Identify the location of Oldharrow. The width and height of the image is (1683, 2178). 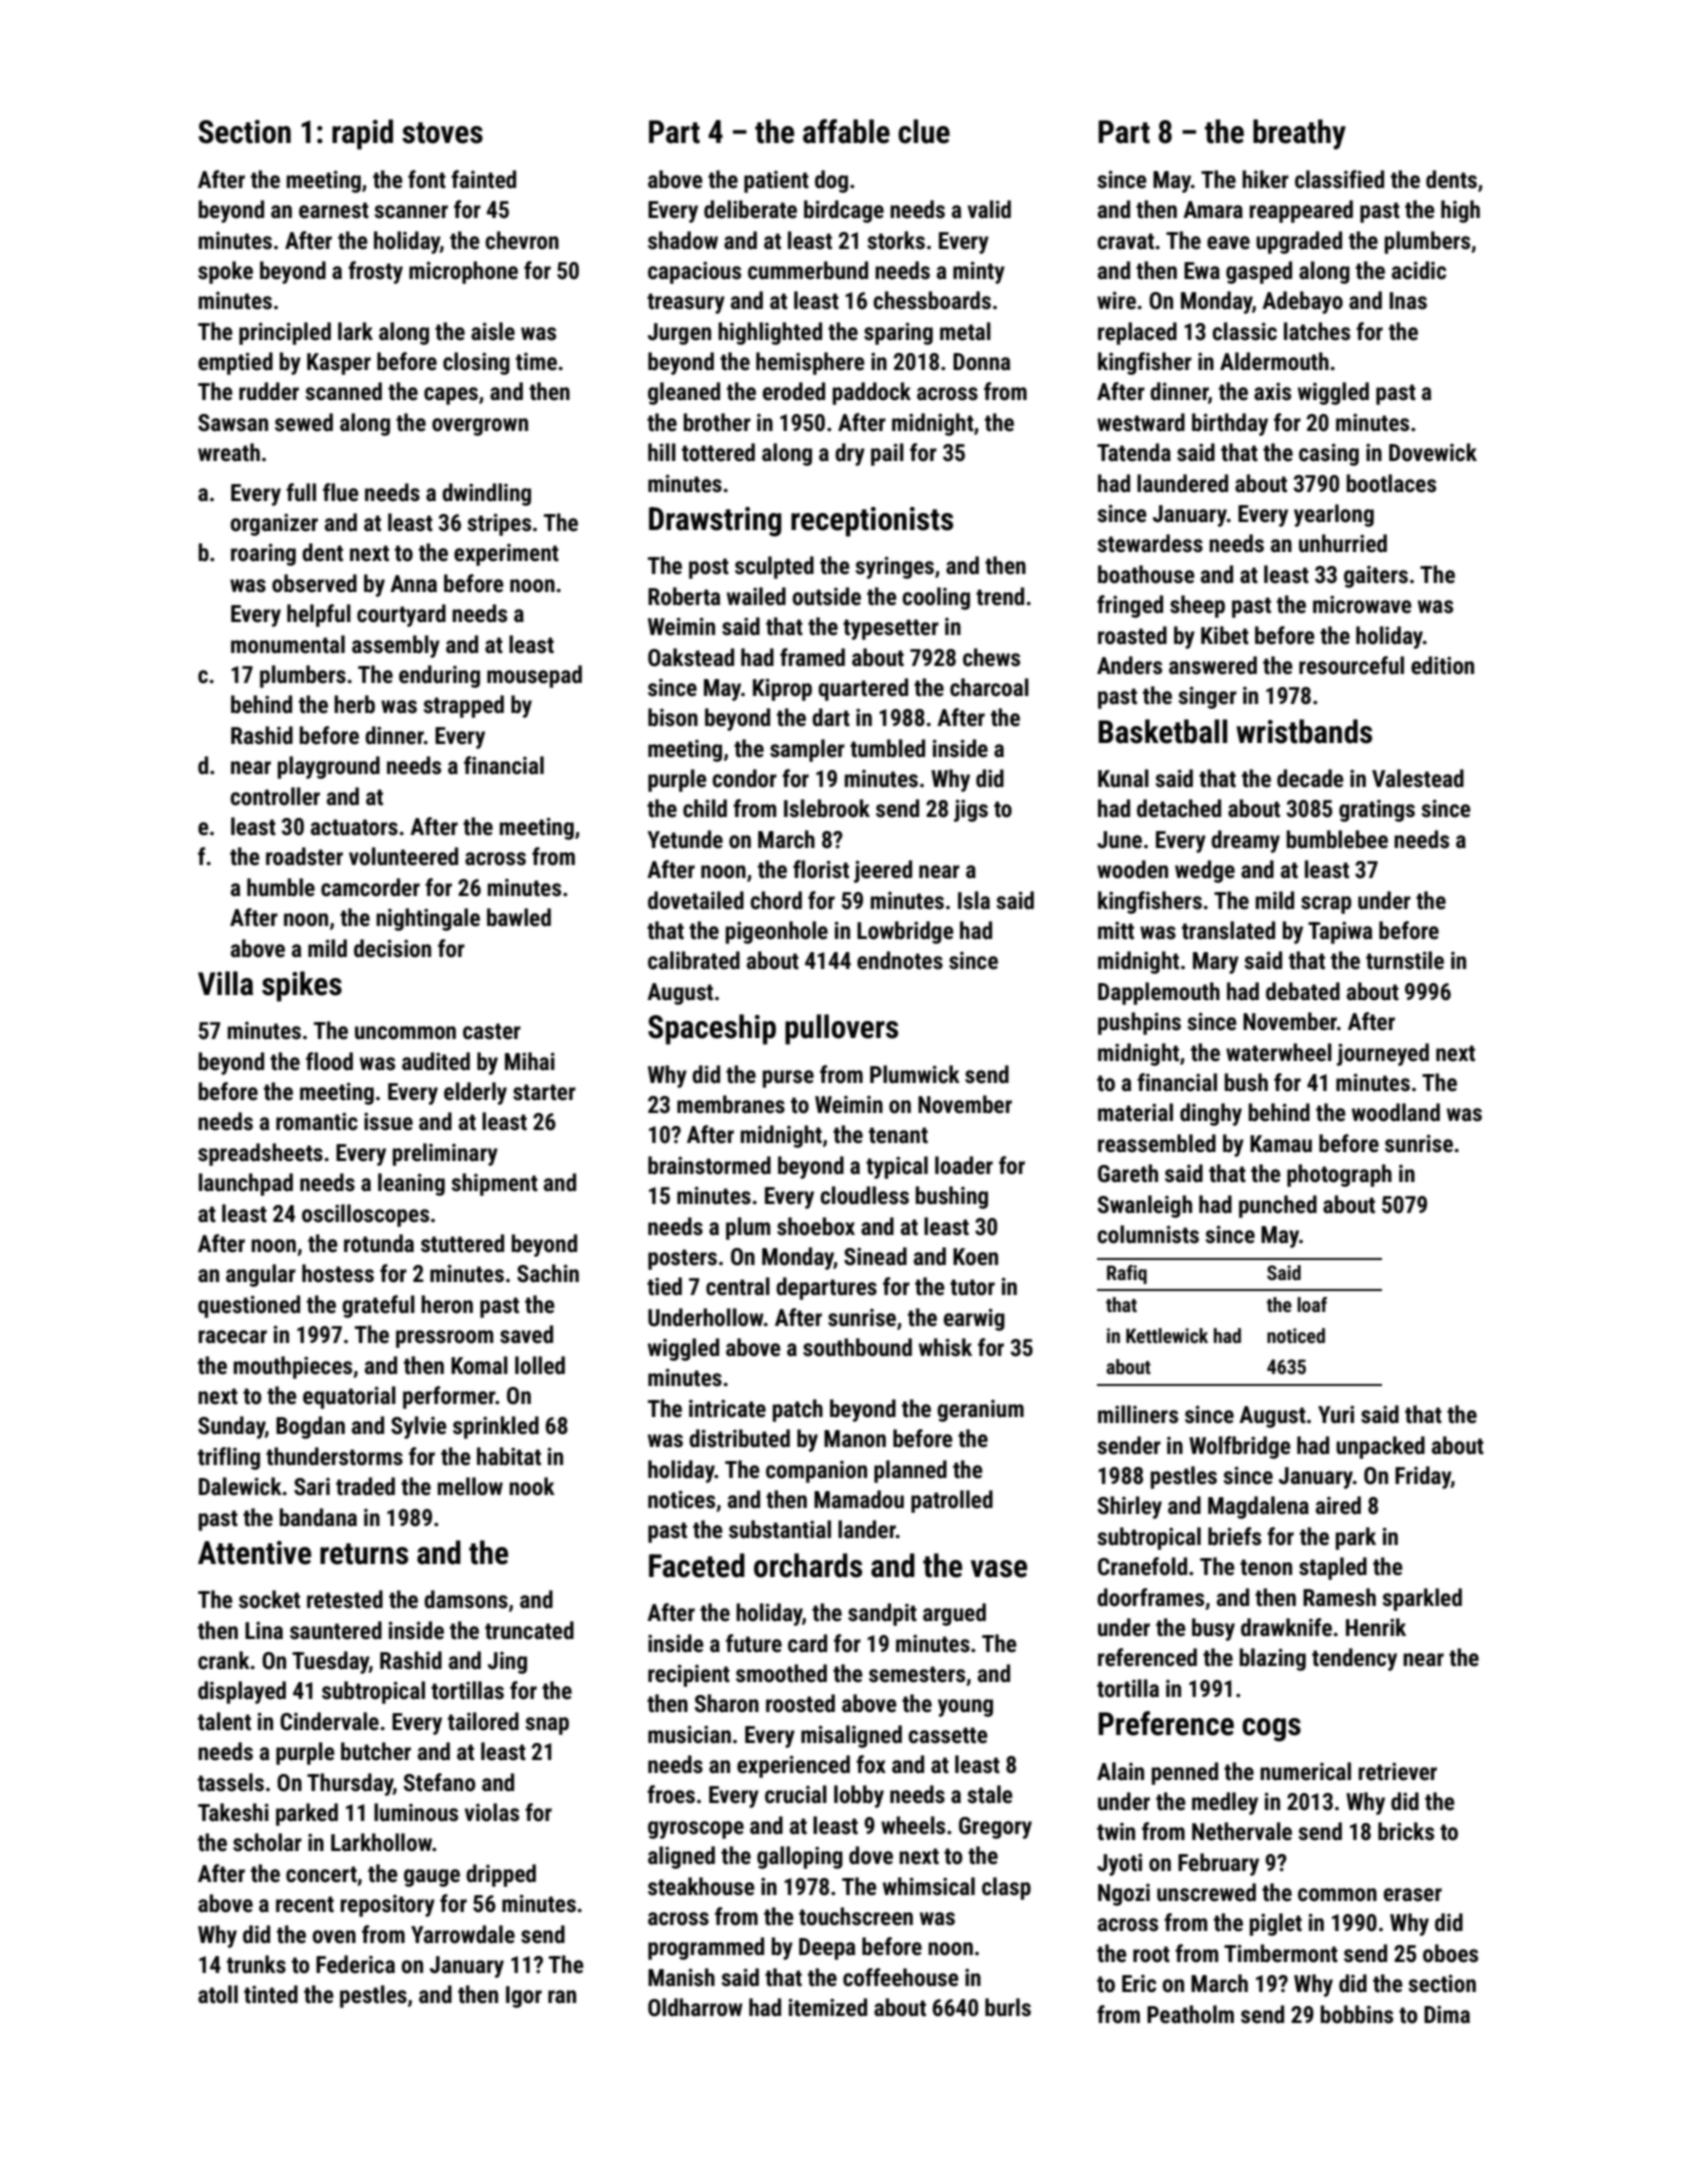
(695, 2007).
